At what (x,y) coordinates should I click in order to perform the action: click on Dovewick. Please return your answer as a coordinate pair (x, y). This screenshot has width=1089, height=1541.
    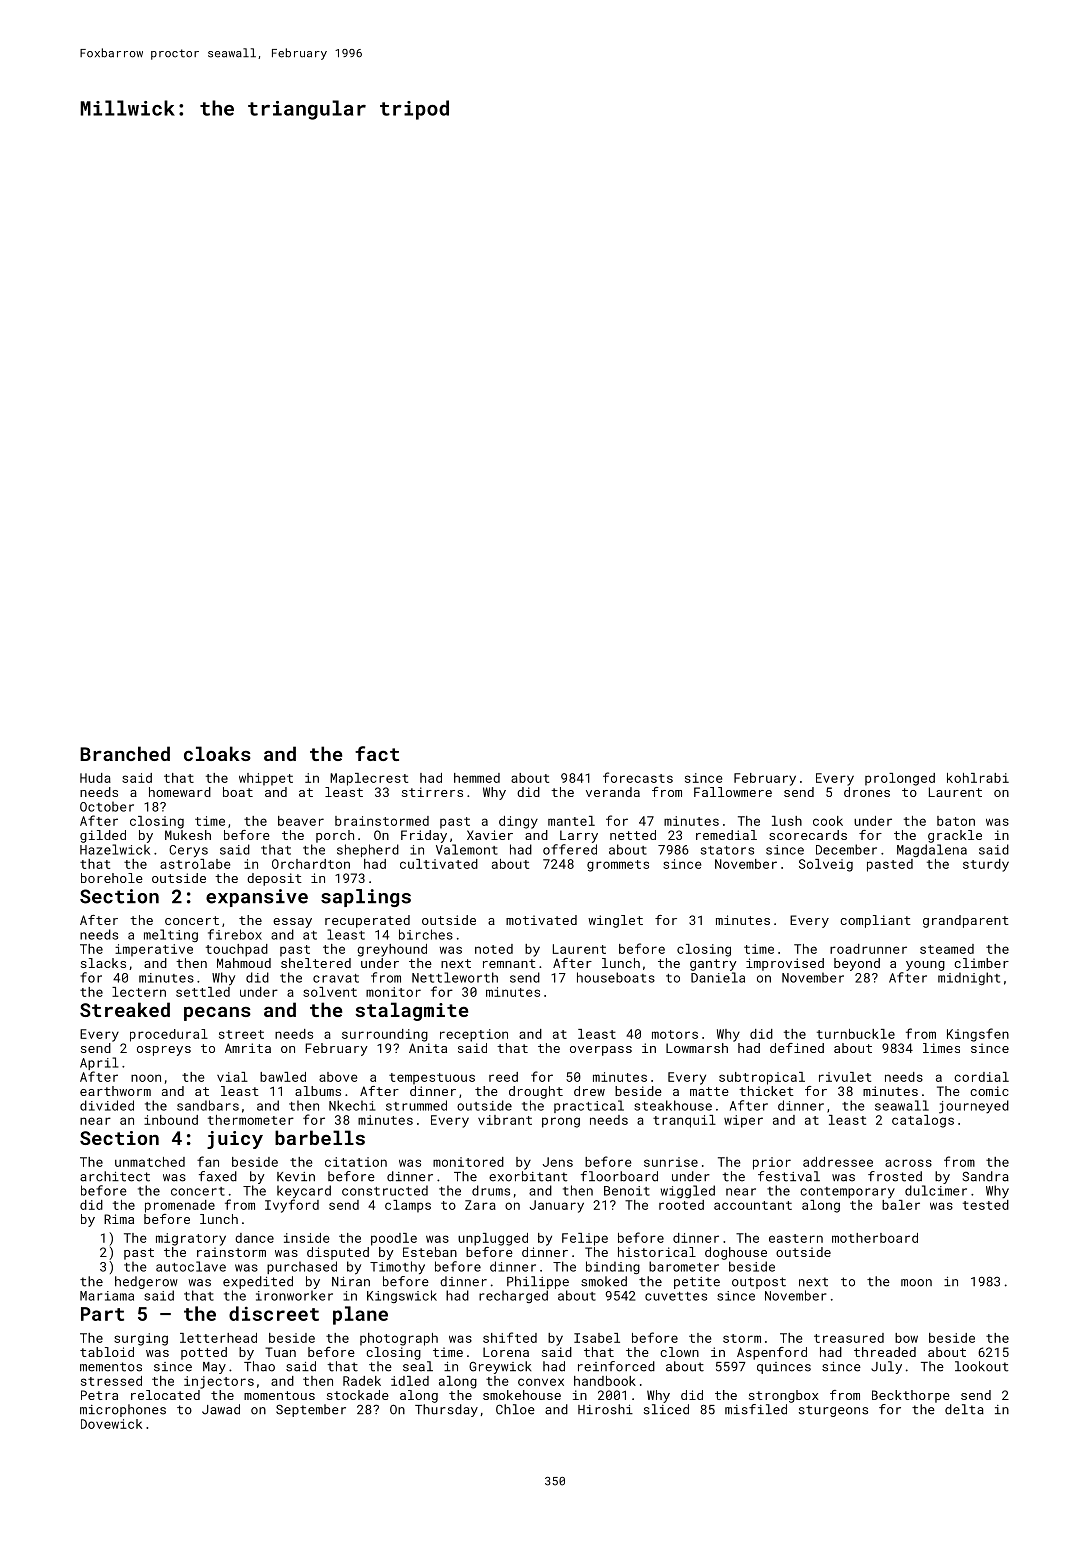
    Looking at the image, I should click on (111, 1424).
